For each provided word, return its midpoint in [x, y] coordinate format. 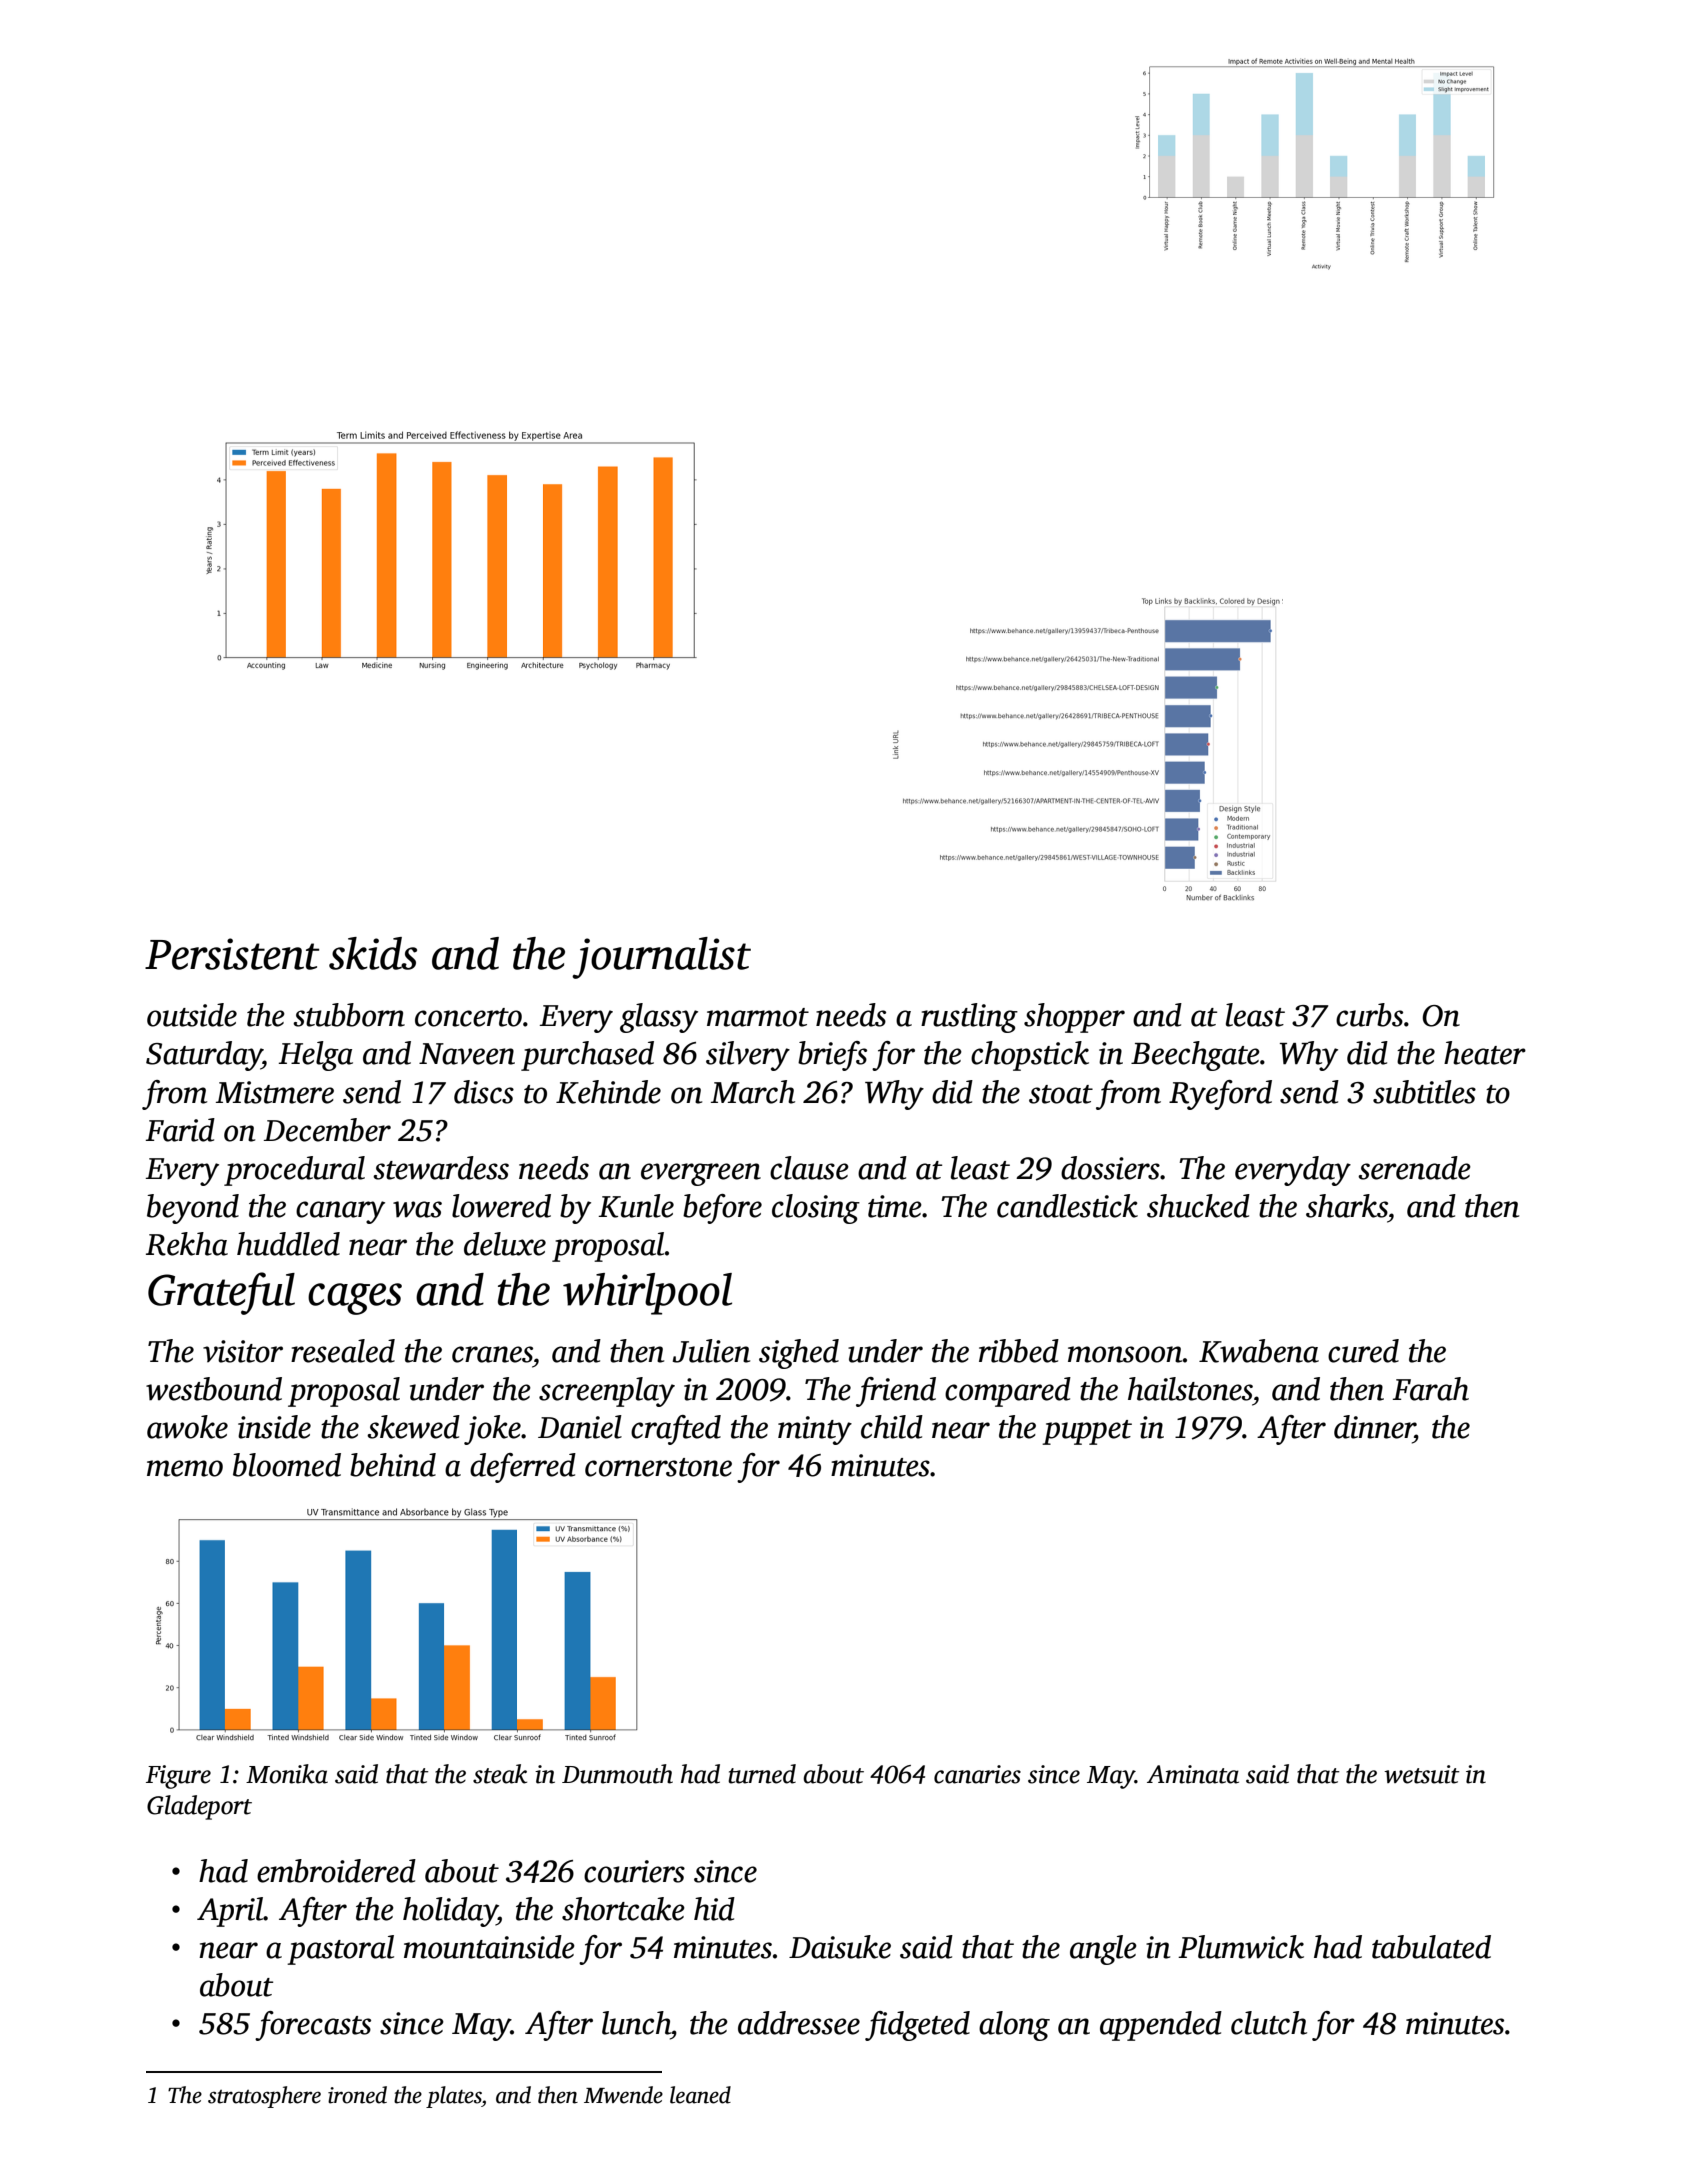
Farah [1431, 1389]
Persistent [232, 954]
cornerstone [658, 1467]
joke [492, 1430]
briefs [832, 1056]
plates [454, 2097]
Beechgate [1195, 1056]
